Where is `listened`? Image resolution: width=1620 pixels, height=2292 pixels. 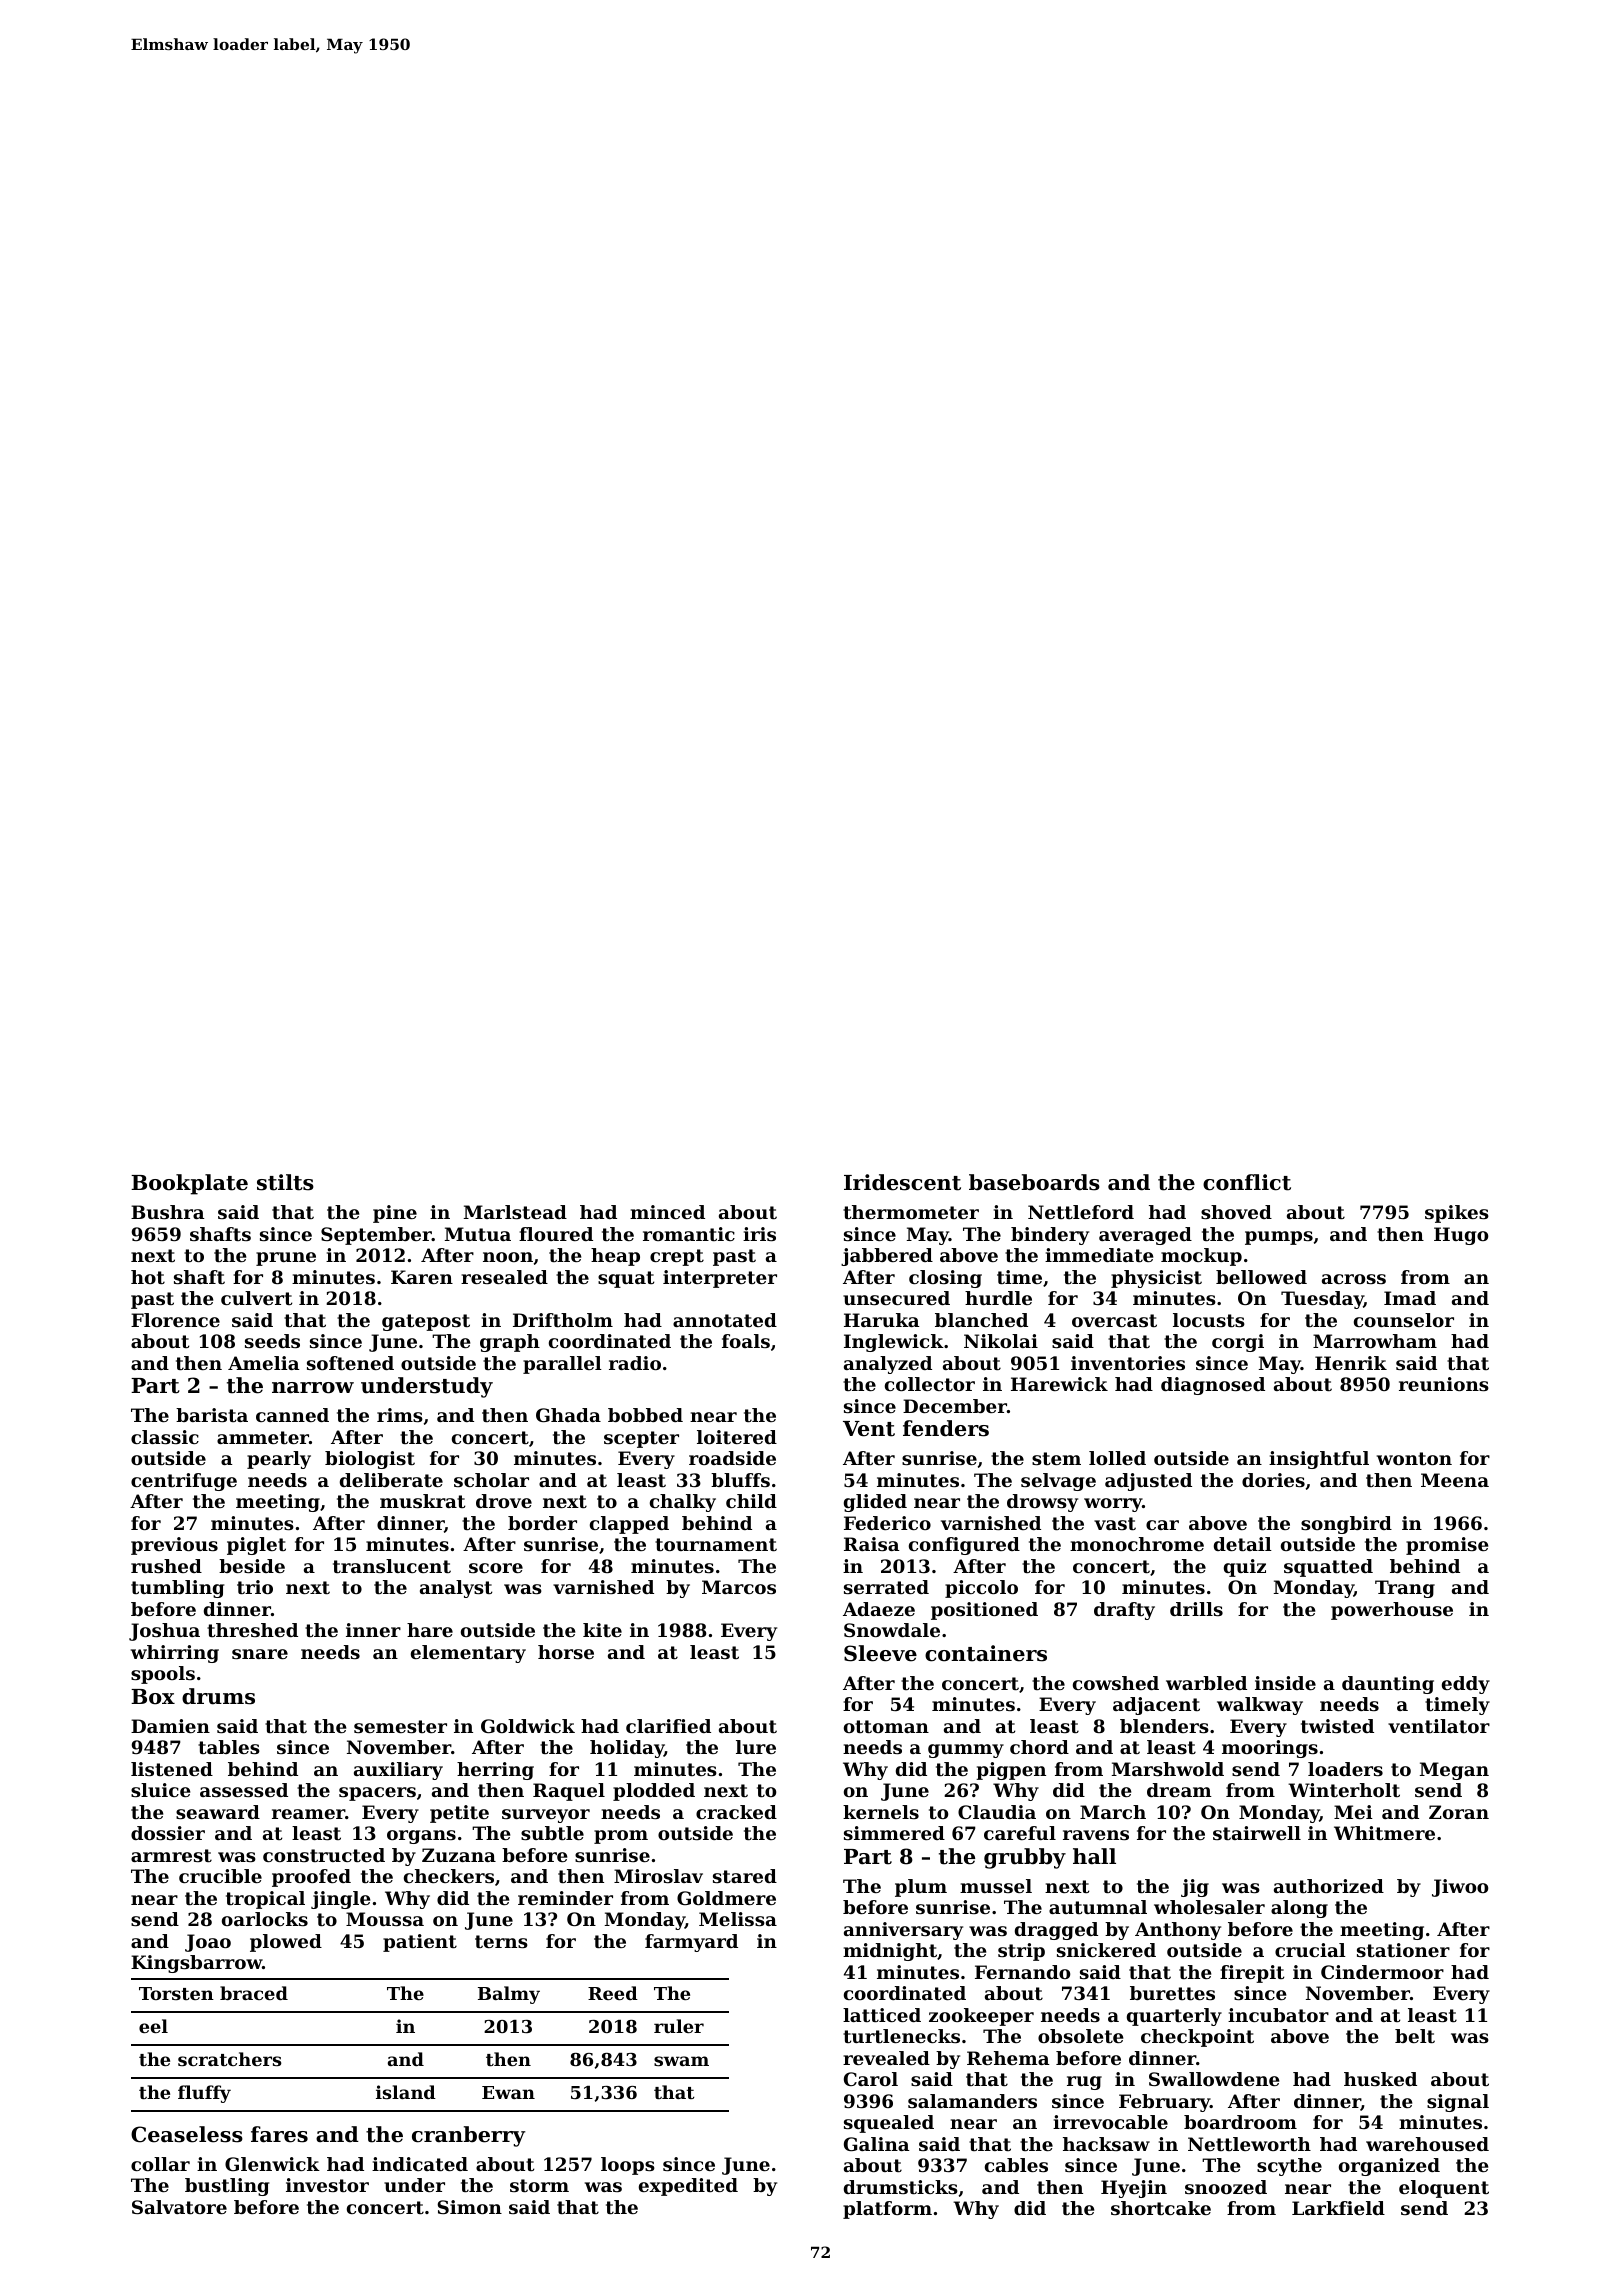
listened is located at coordinates (172, 1769).
